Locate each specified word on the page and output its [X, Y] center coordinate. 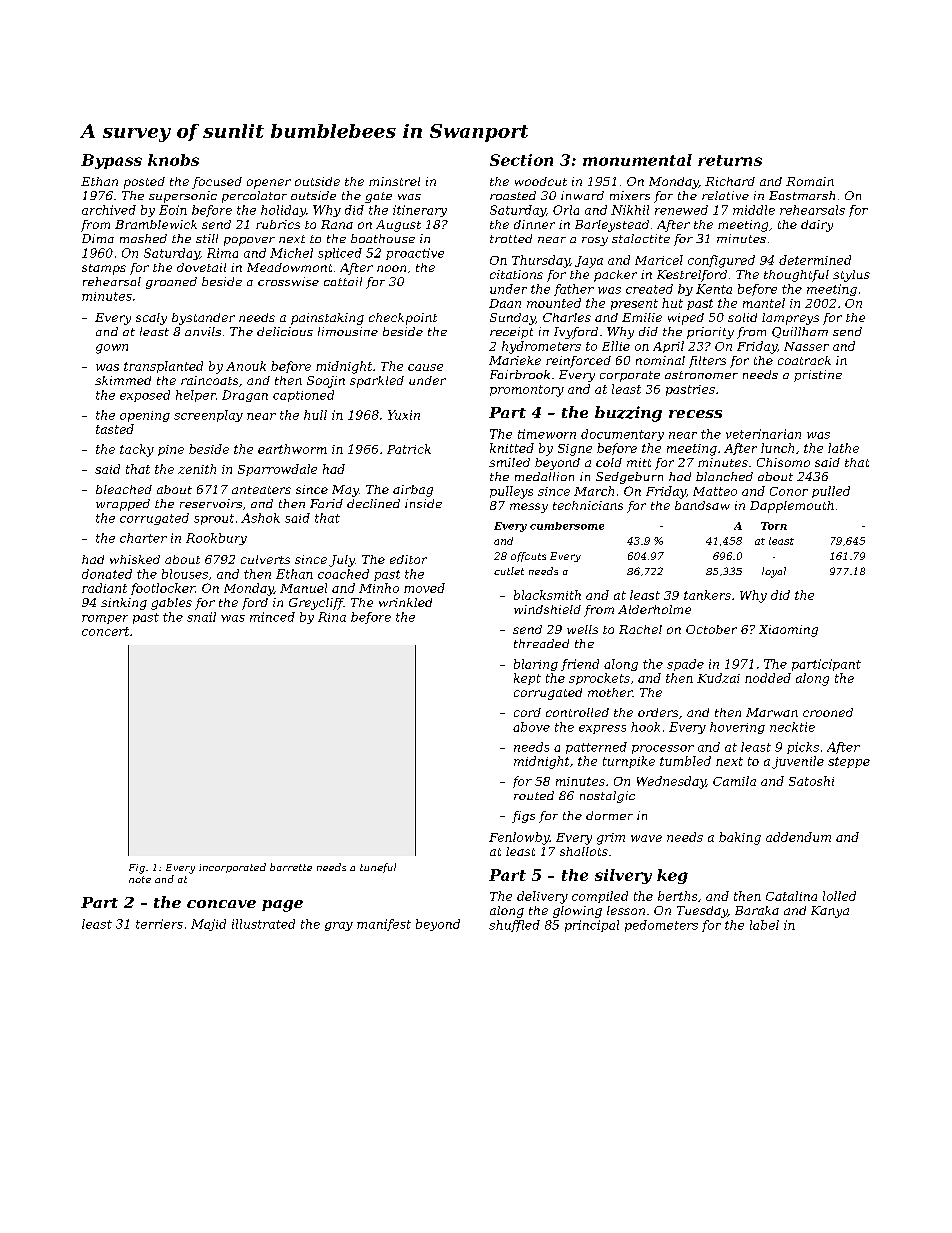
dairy [817, 226]
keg [672, 876]
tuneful [378, 868]
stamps [104, 269]
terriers [159, 924]
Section [521, 160]
